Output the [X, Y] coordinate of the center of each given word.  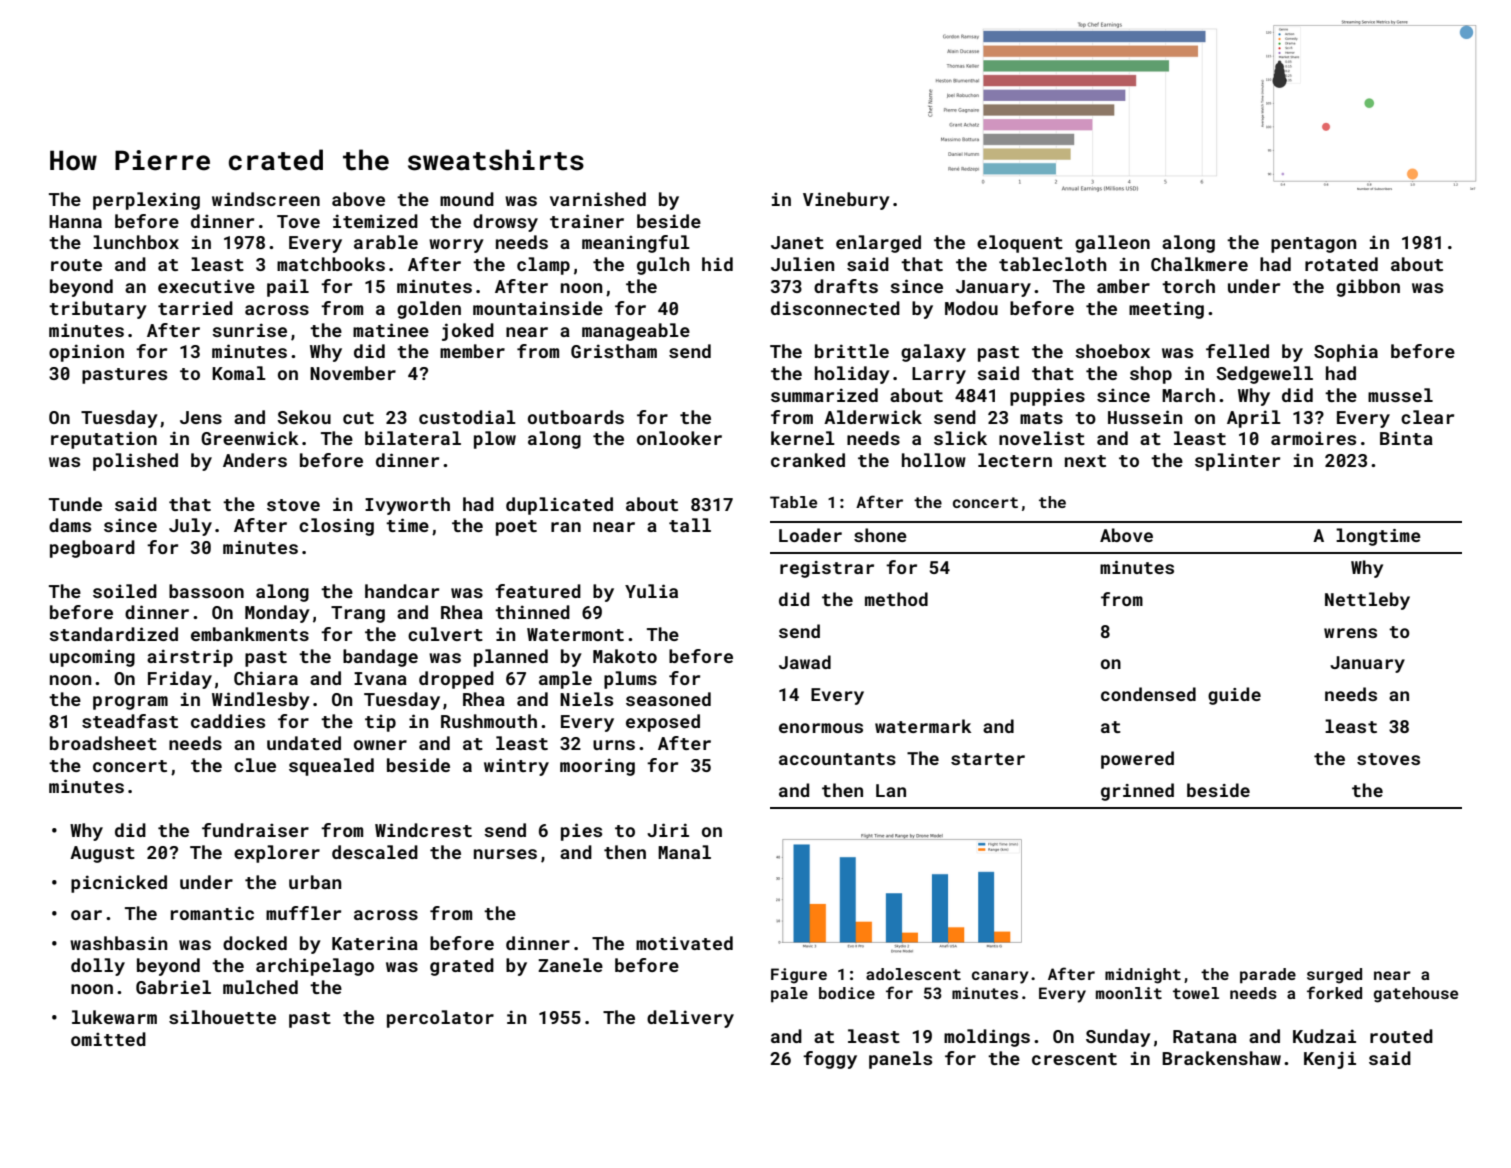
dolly [98, 967]
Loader [810, 535]
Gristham [614, 351]
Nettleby [1367, 601]
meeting [1166, 310]
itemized [375, 221]
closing [336, 527]
